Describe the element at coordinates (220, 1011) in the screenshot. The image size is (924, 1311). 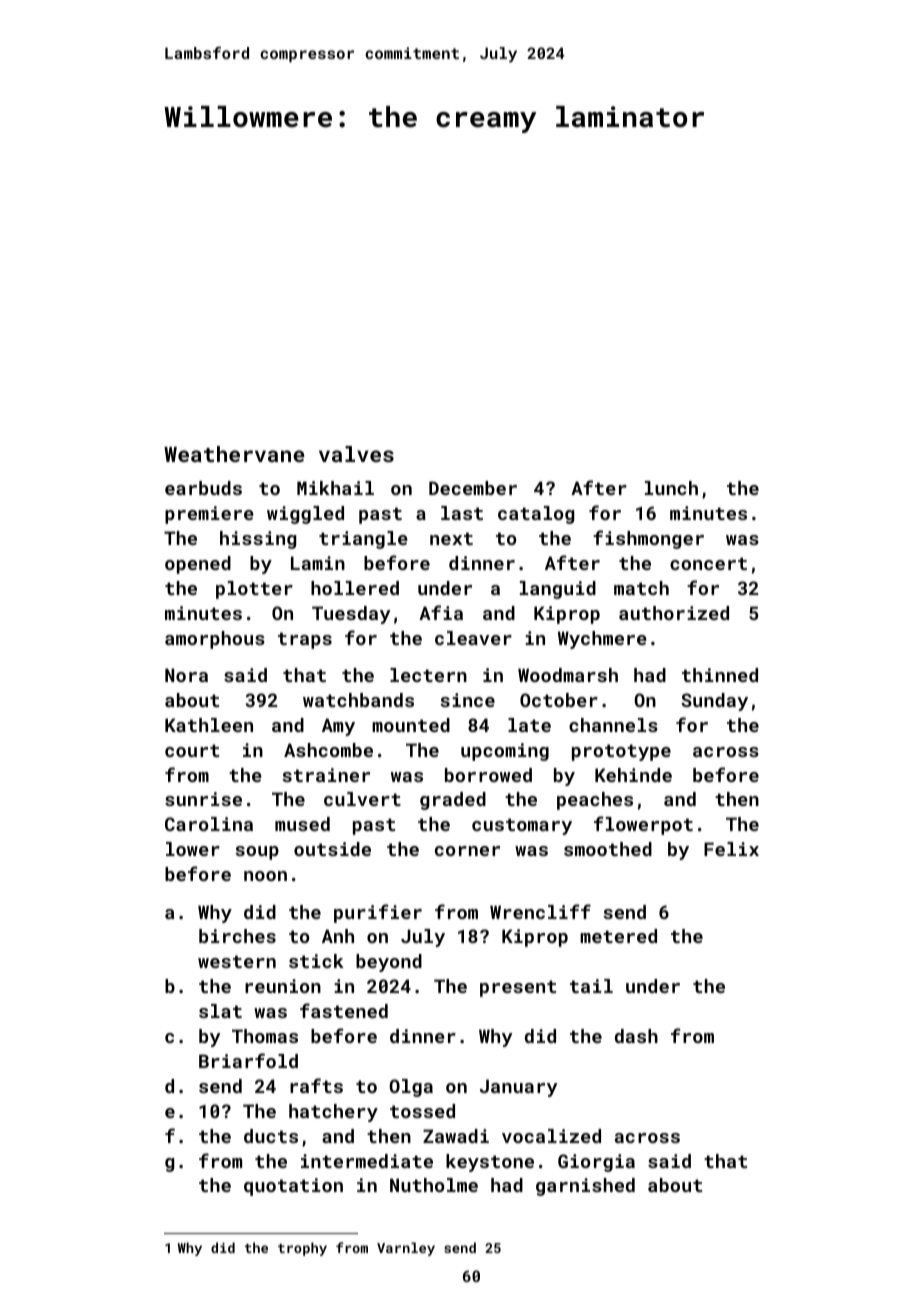
I see `slat` at that location.
